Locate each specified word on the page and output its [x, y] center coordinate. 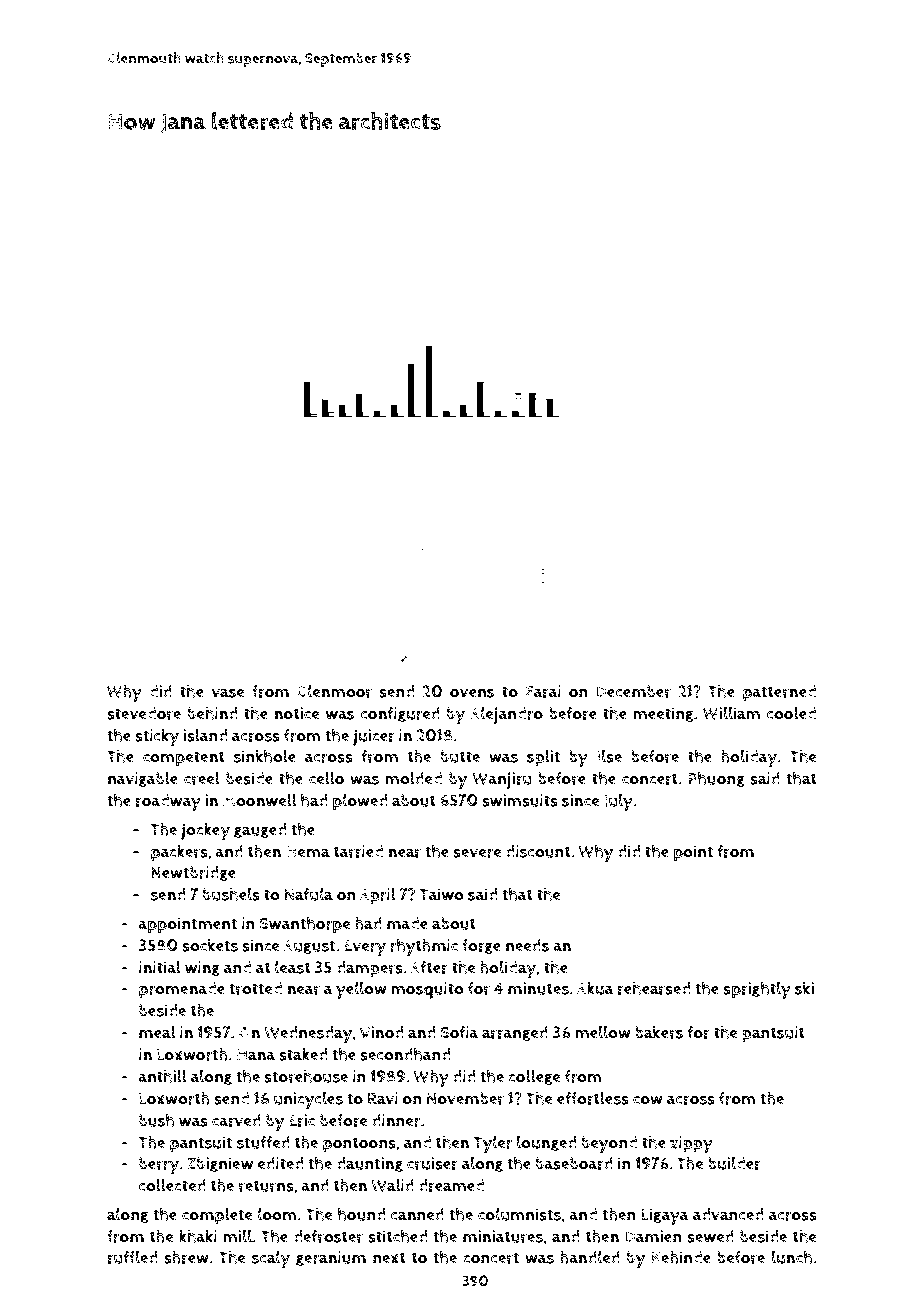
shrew [186, 1257]
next [389, 1258]
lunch [792, 1257]
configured [400, 714]
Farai [543, 691]
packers [179, 853]
